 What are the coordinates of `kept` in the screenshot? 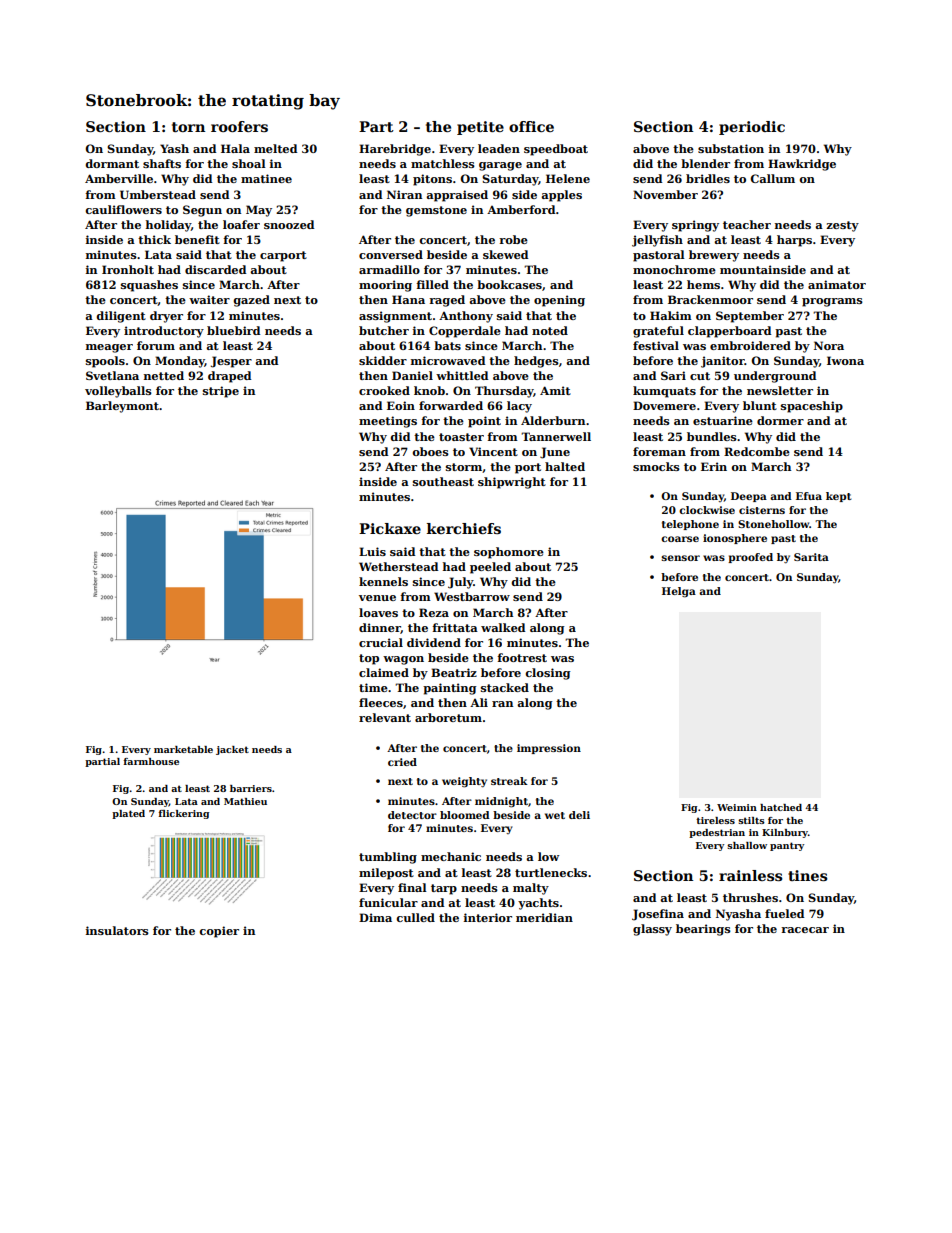 It's located at (838, 497).
